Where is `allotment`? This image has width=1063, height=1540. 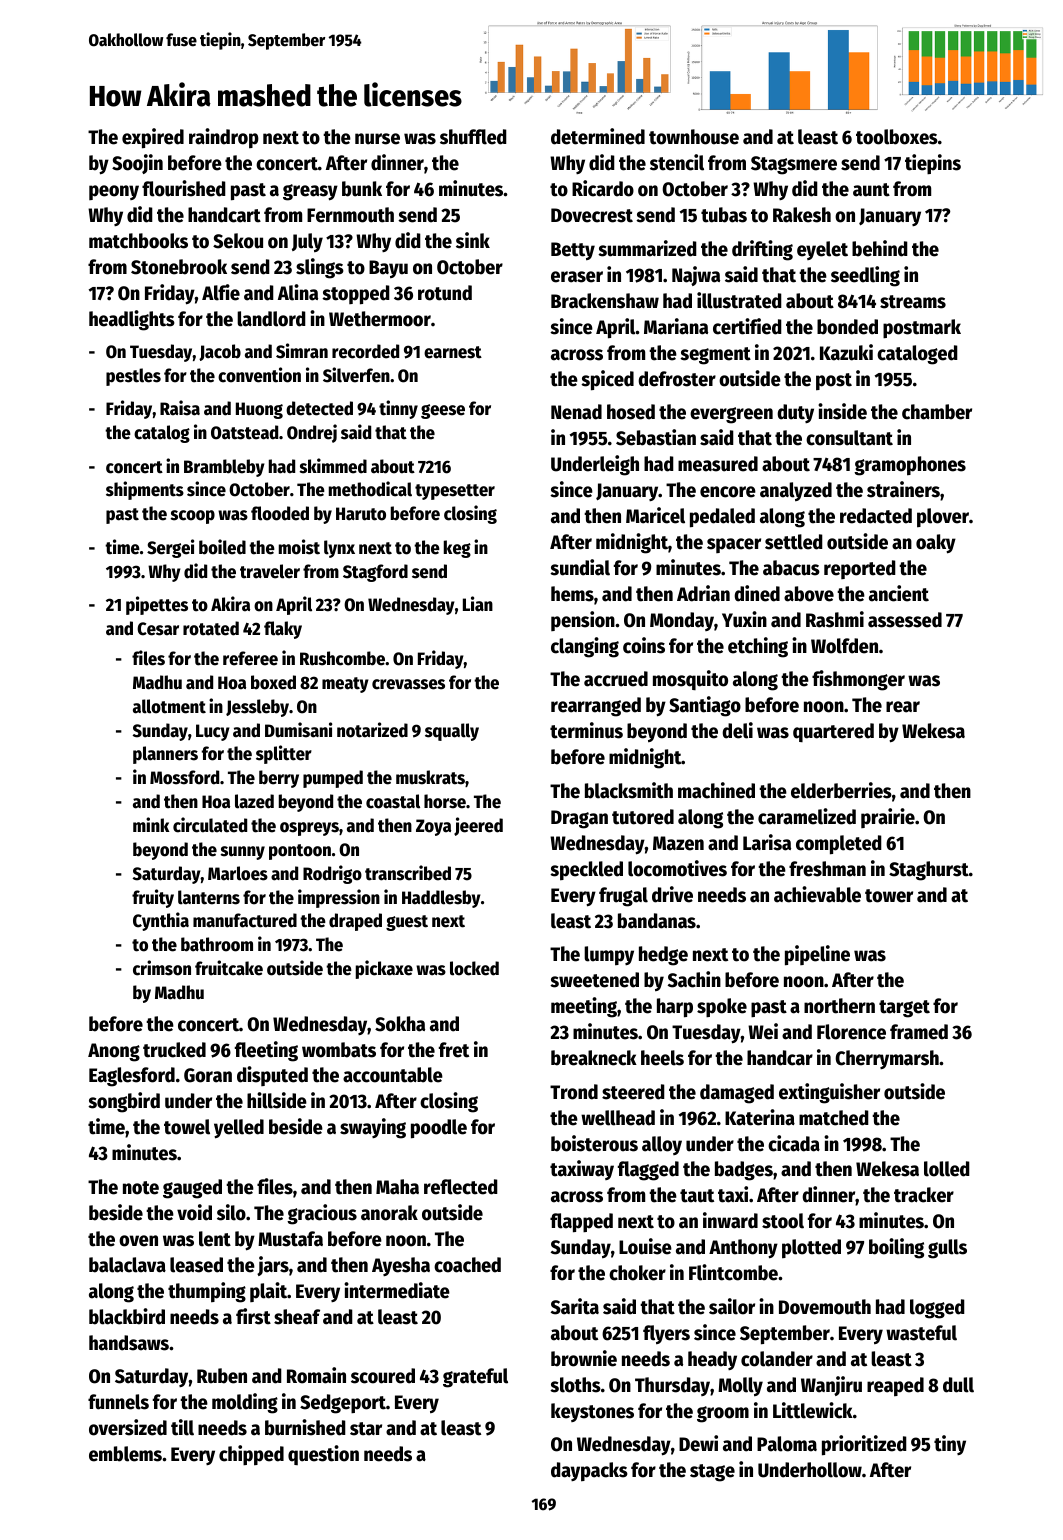
allotment is located at coordinates (169, 706).
